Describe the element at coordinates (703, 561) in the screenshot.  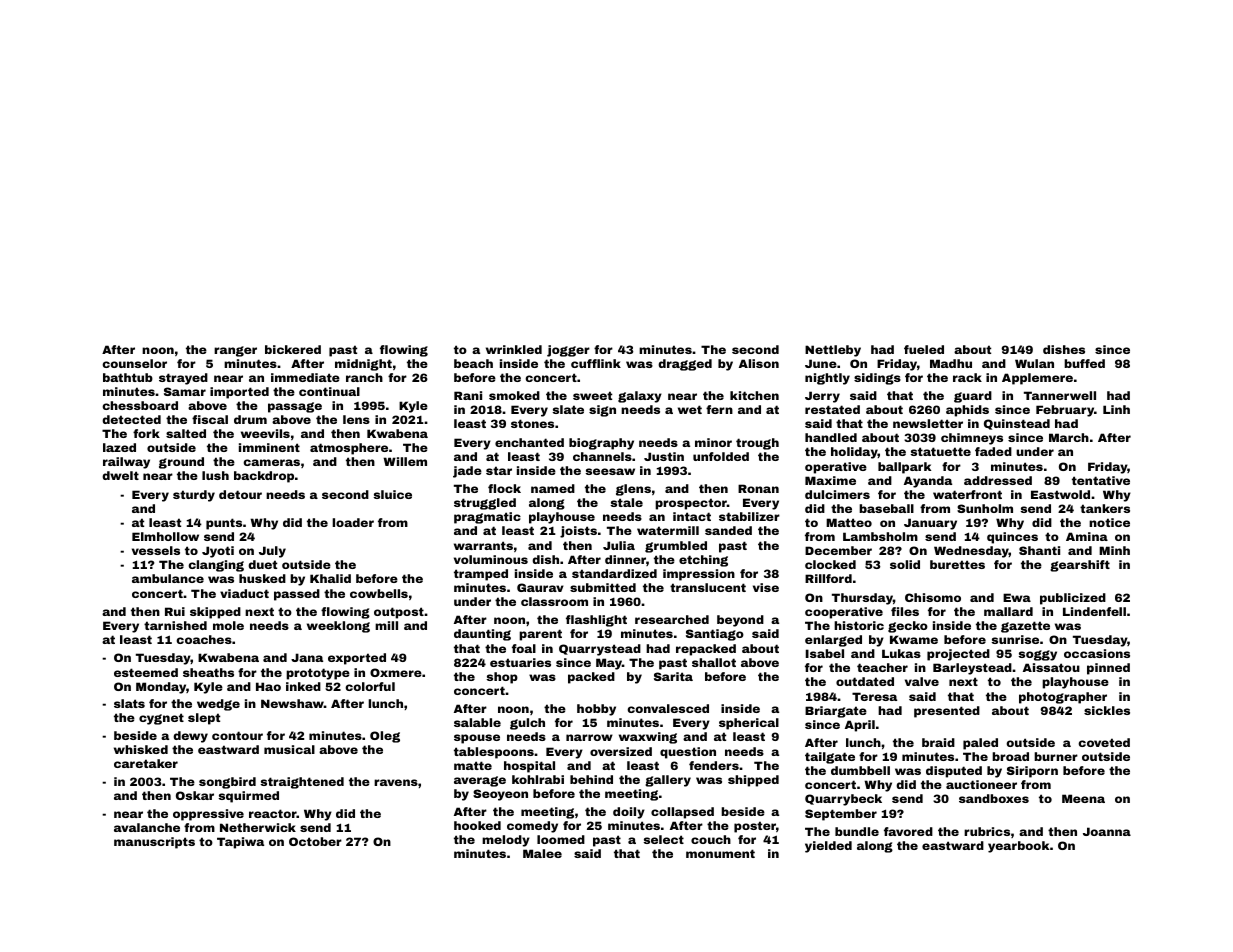
I see `etching` at that location.
